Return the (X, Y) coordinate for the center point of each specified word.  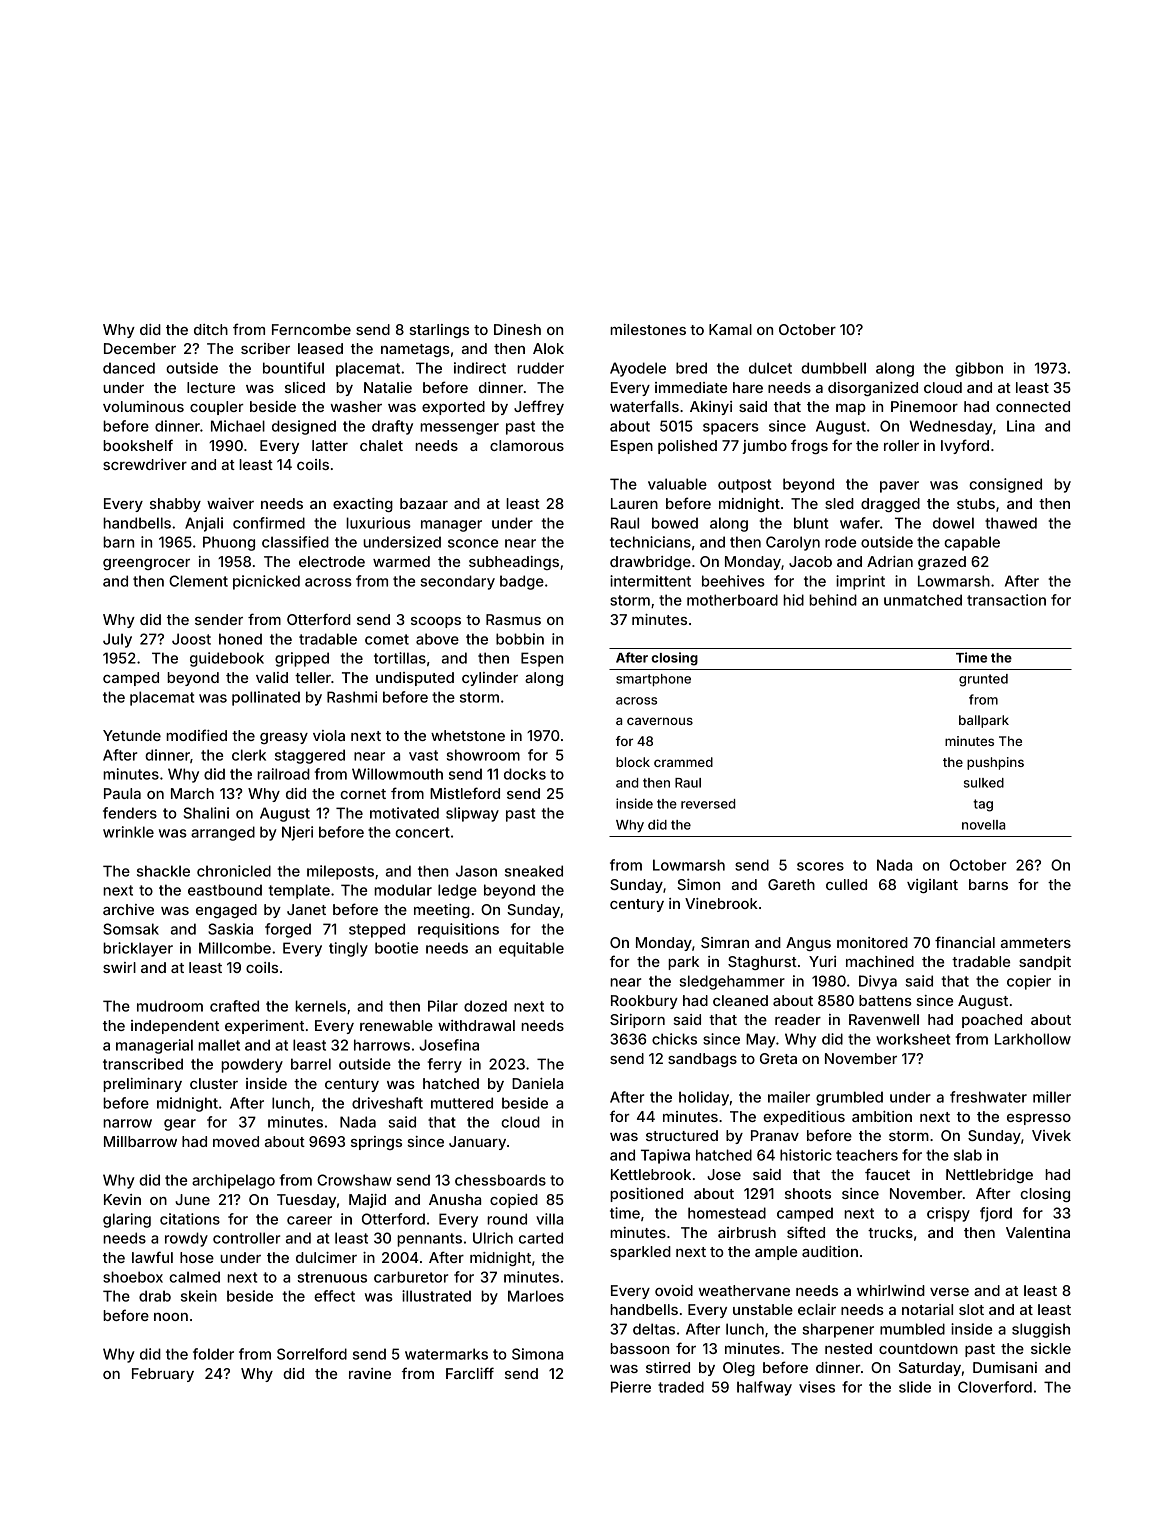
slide (915, 1387)
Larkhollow (1033, 1039)
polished (687, 447)
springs (376, 1143)
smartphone (653, 680)
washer (356, 406)
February (163, 1375)
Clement (198, 581)
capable (972, 543)
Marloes (536, 1296)
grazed (942, 563)
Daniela (537, 1083)
